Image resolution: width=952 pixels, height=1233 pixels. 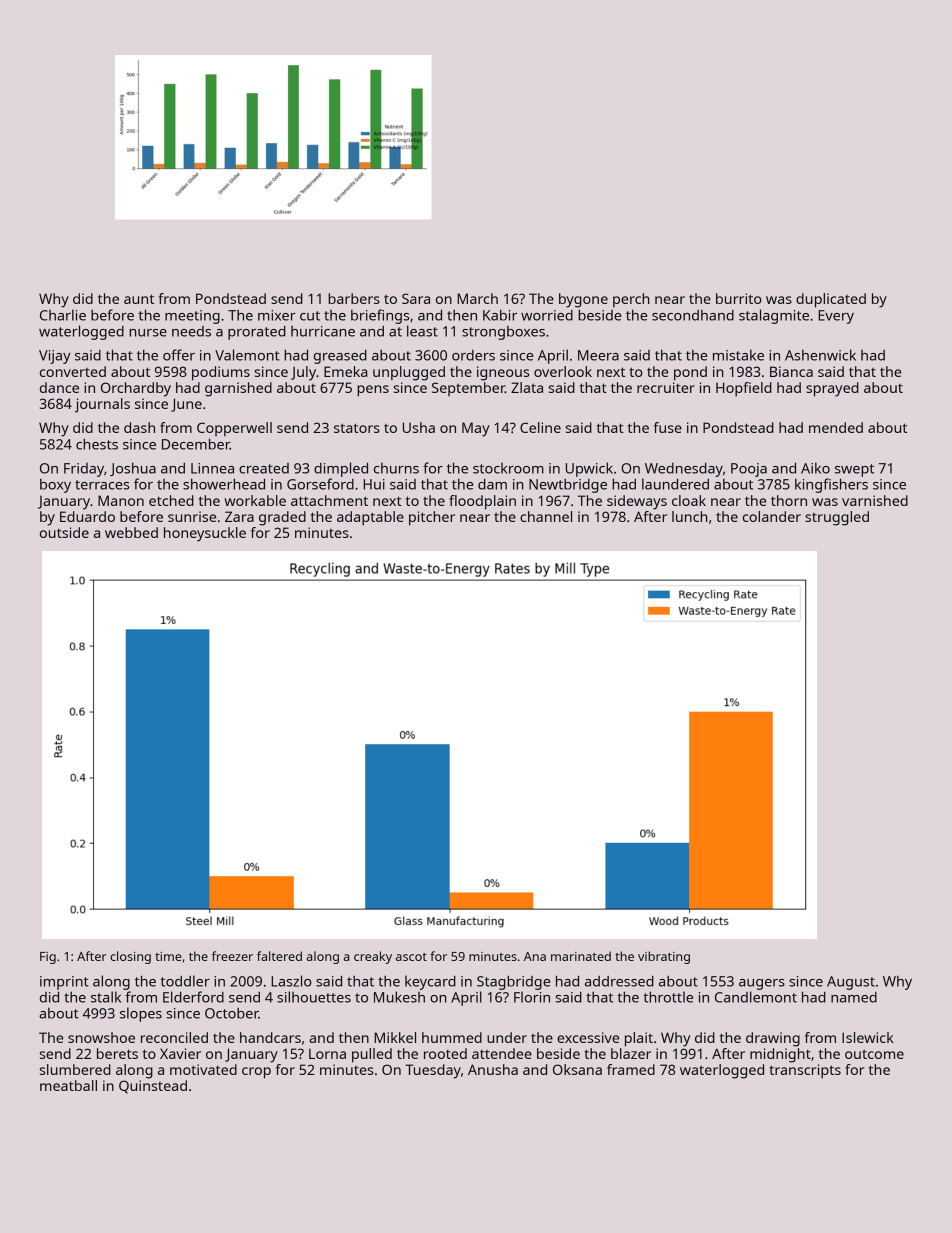 What do you see at coordinates (664, 957) in the document?
I see `vibrating` at bounding box center [664, 957].
